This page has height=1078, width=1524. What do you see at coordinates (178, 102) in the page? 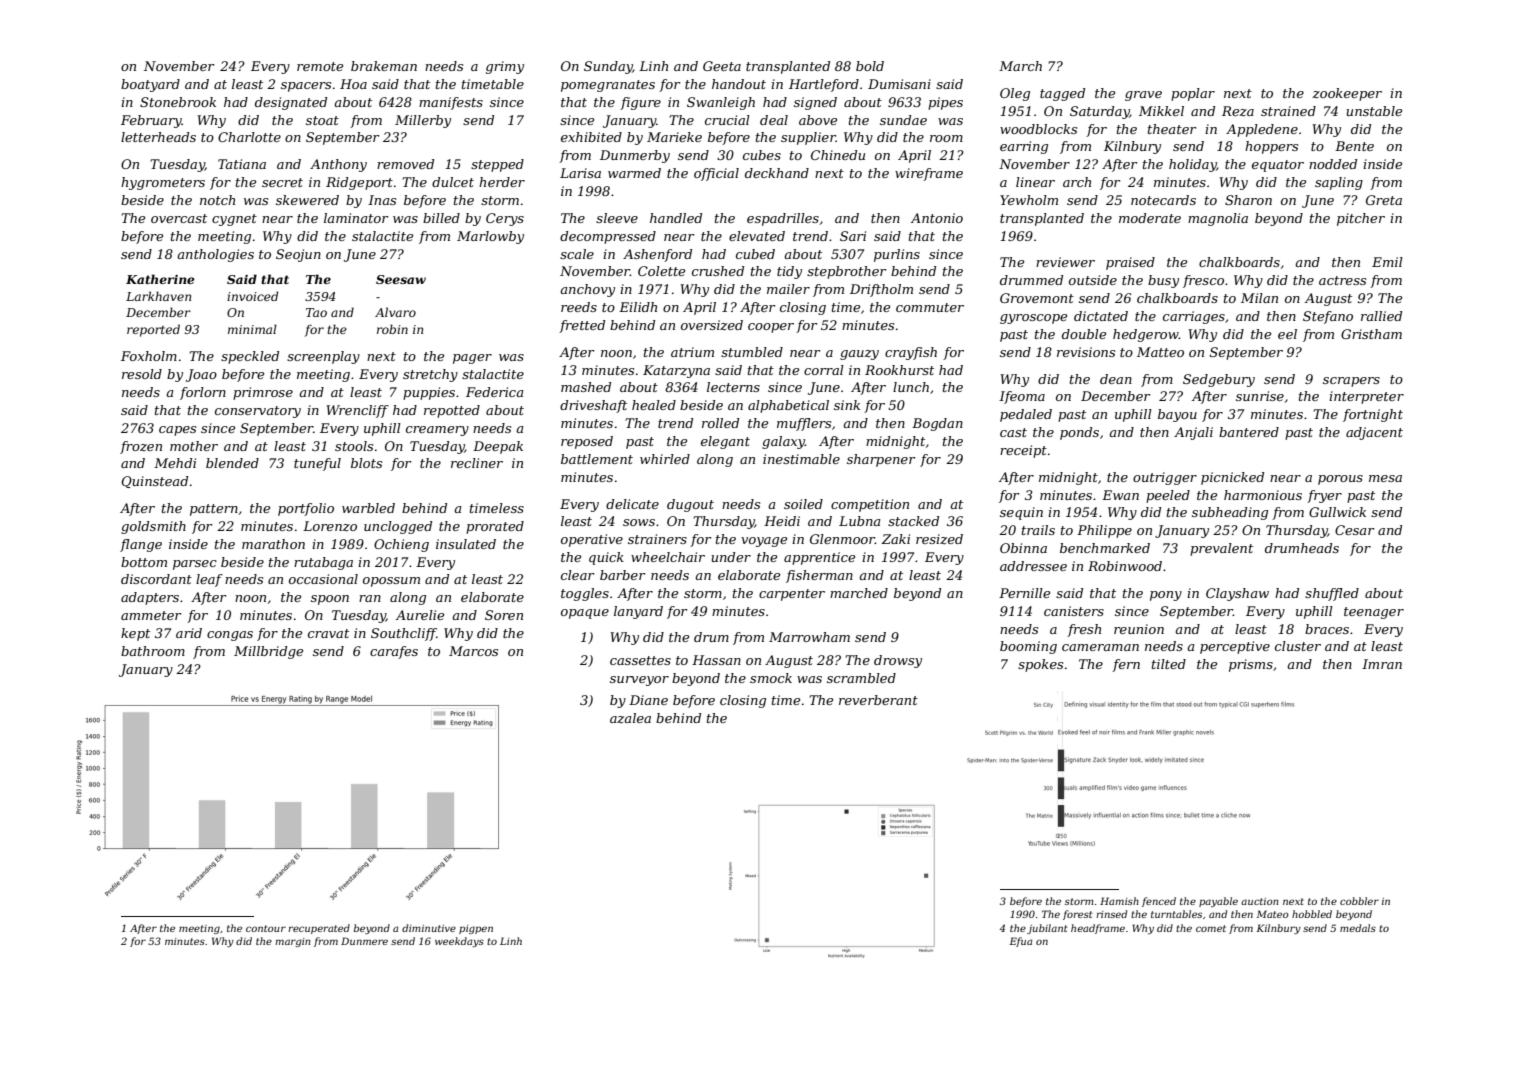
I see `Stonebrook` at bounding box center [178, 102].
